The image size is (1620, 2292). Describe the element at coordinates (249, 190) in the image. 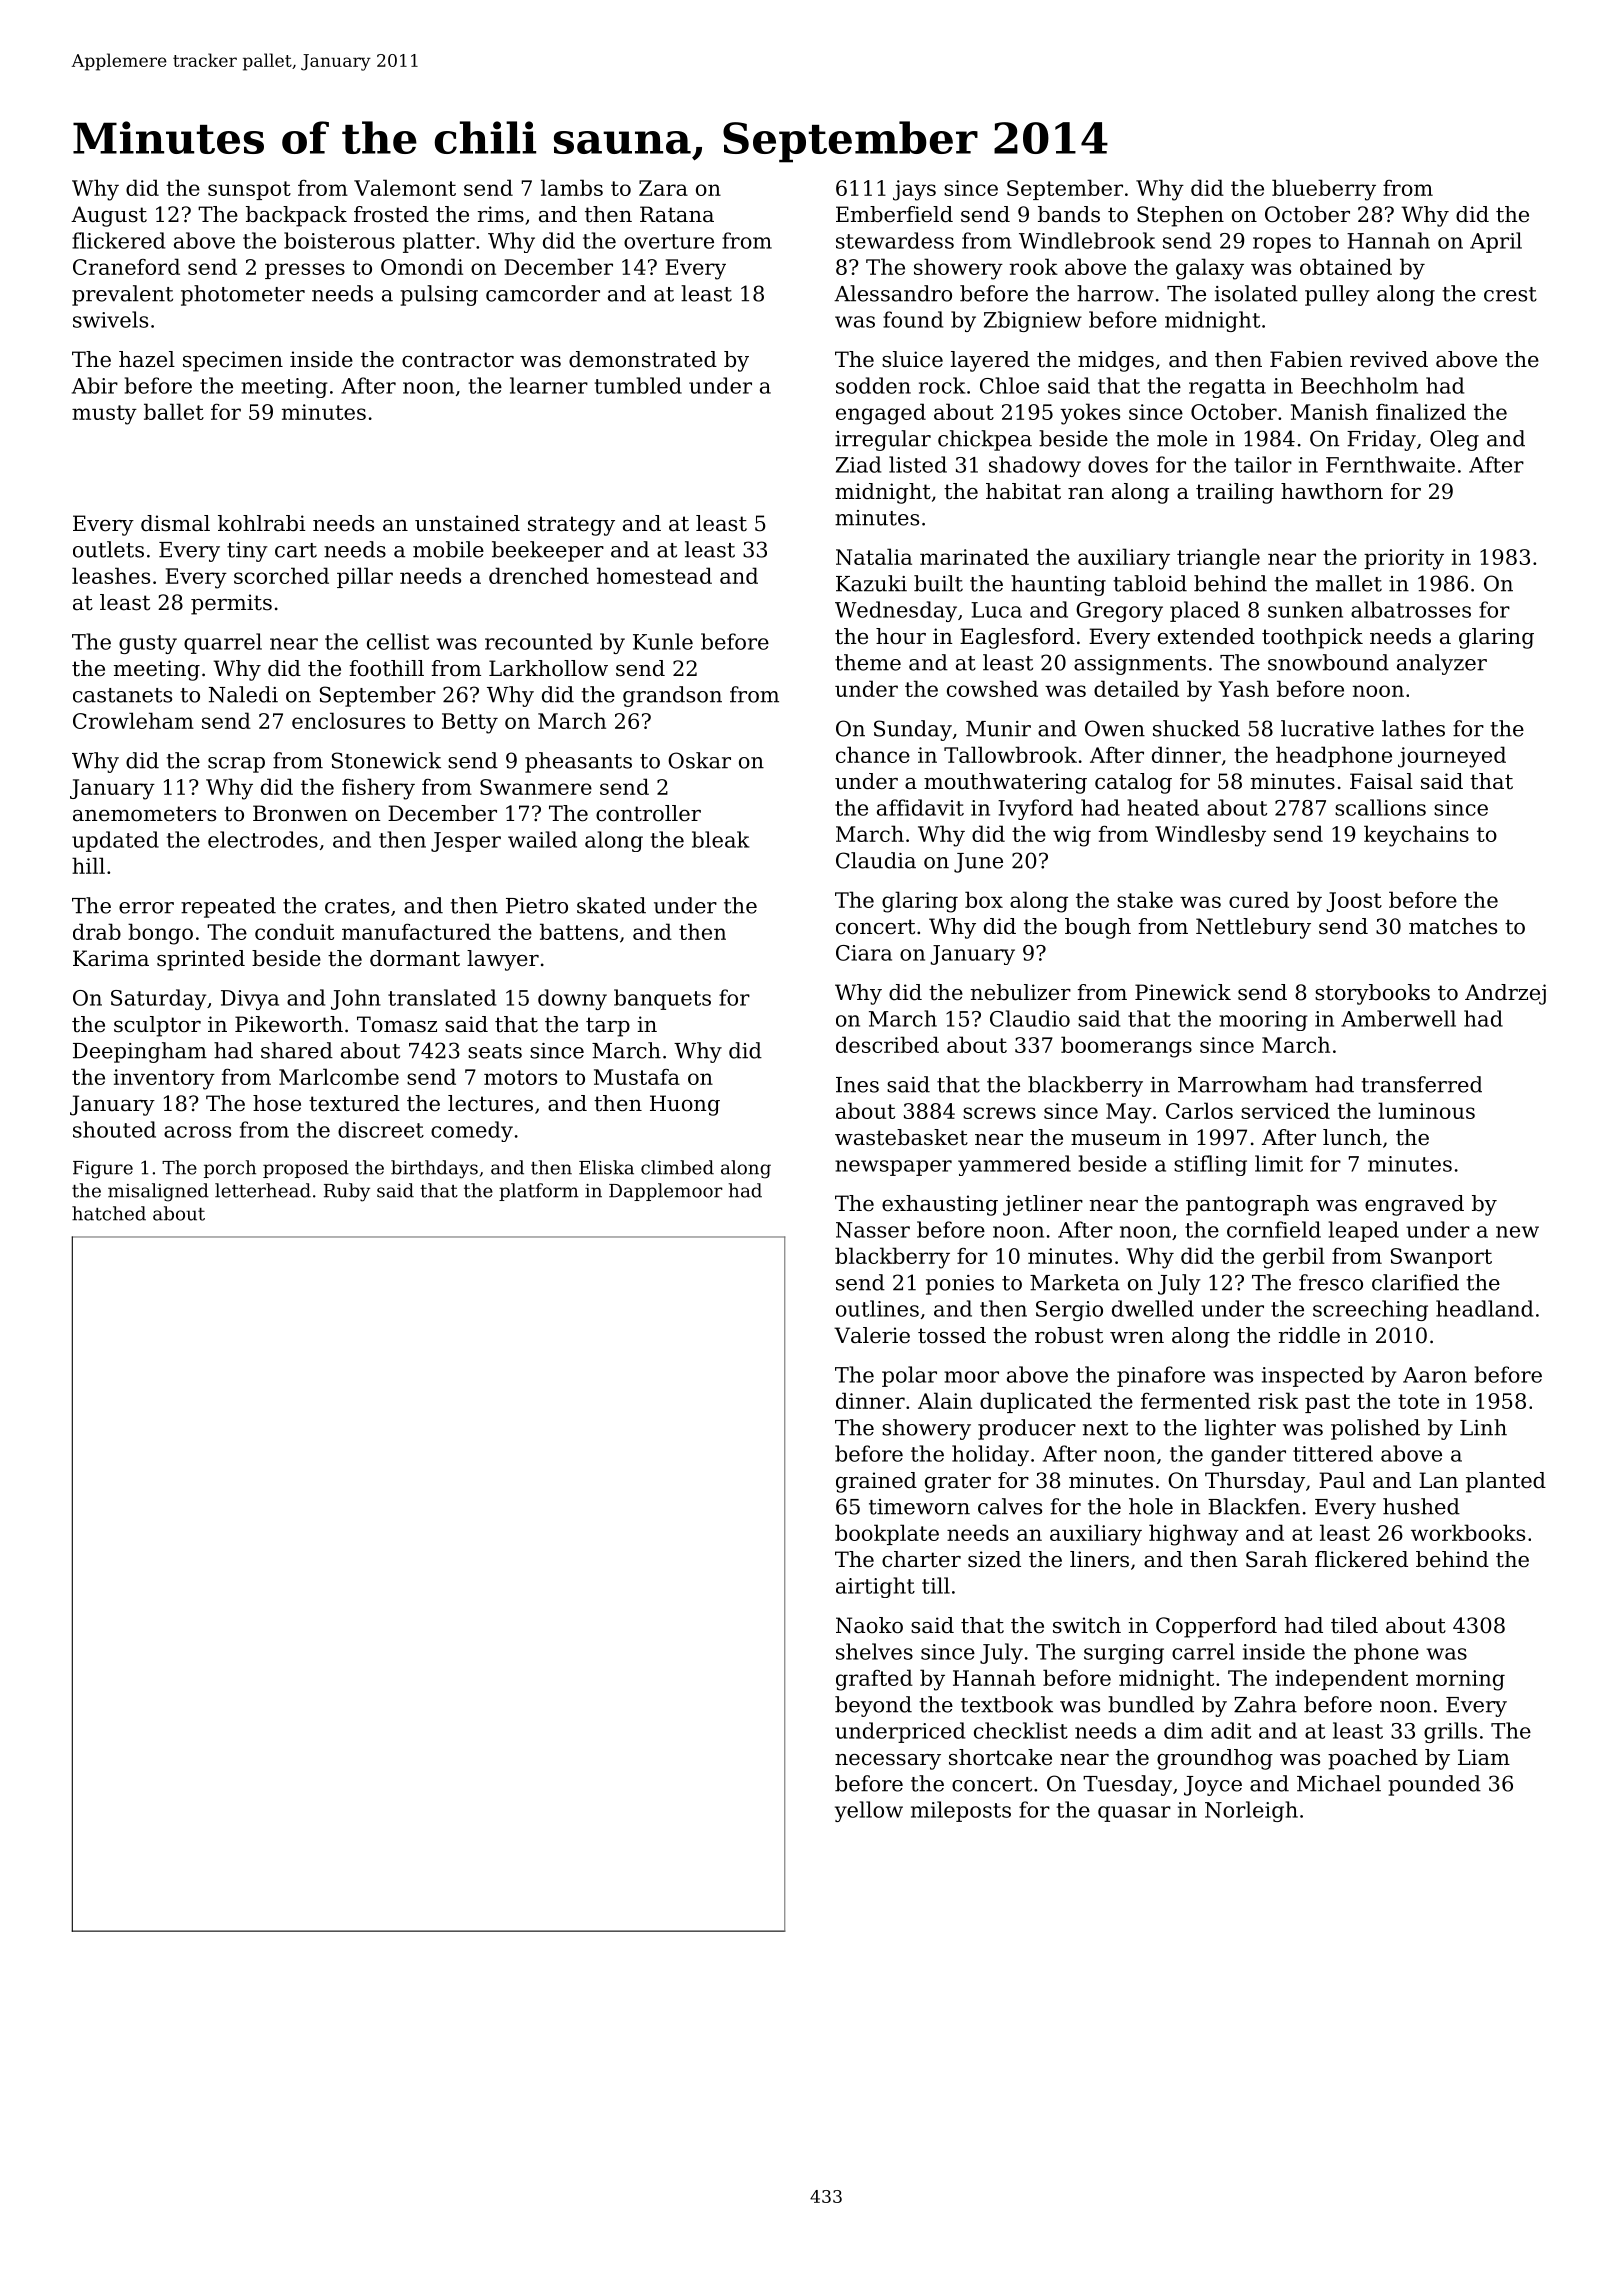

I see `sunspot` at that location.
